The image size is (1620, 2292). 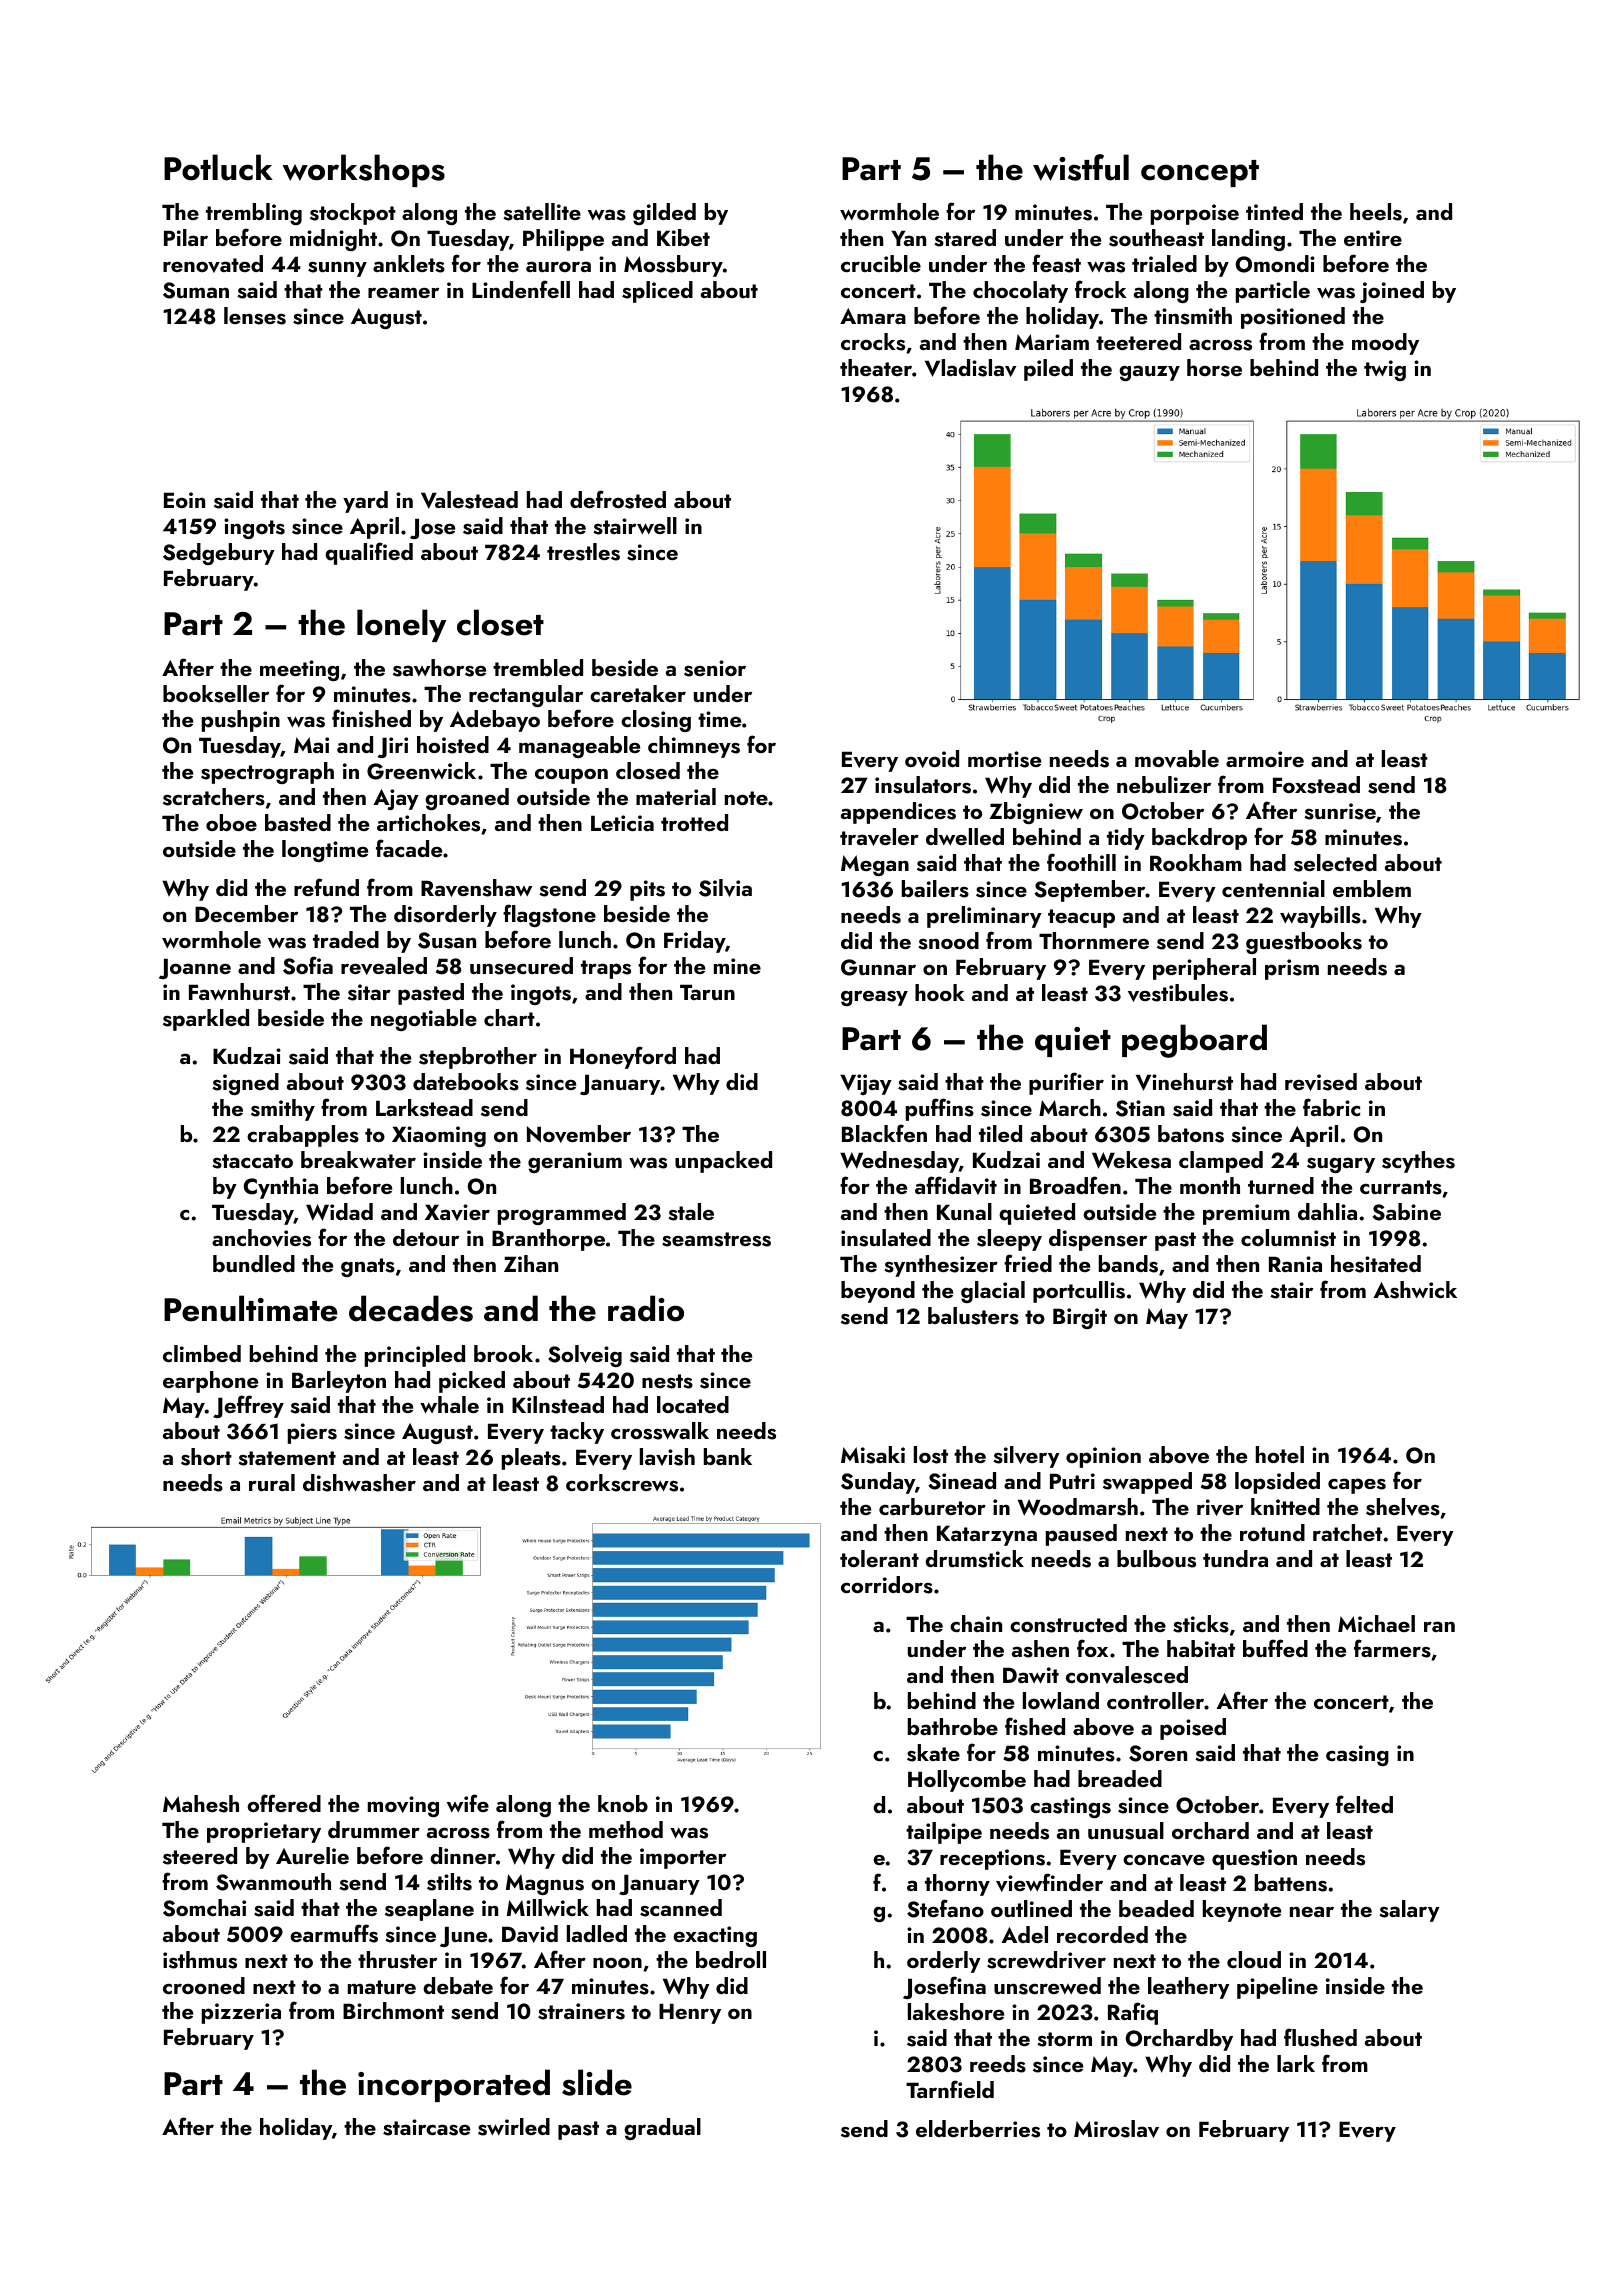 What do you see at coordinates (1081, 167) in the screenshot?
I see `wistful` at bounding box center [1081, 167].
